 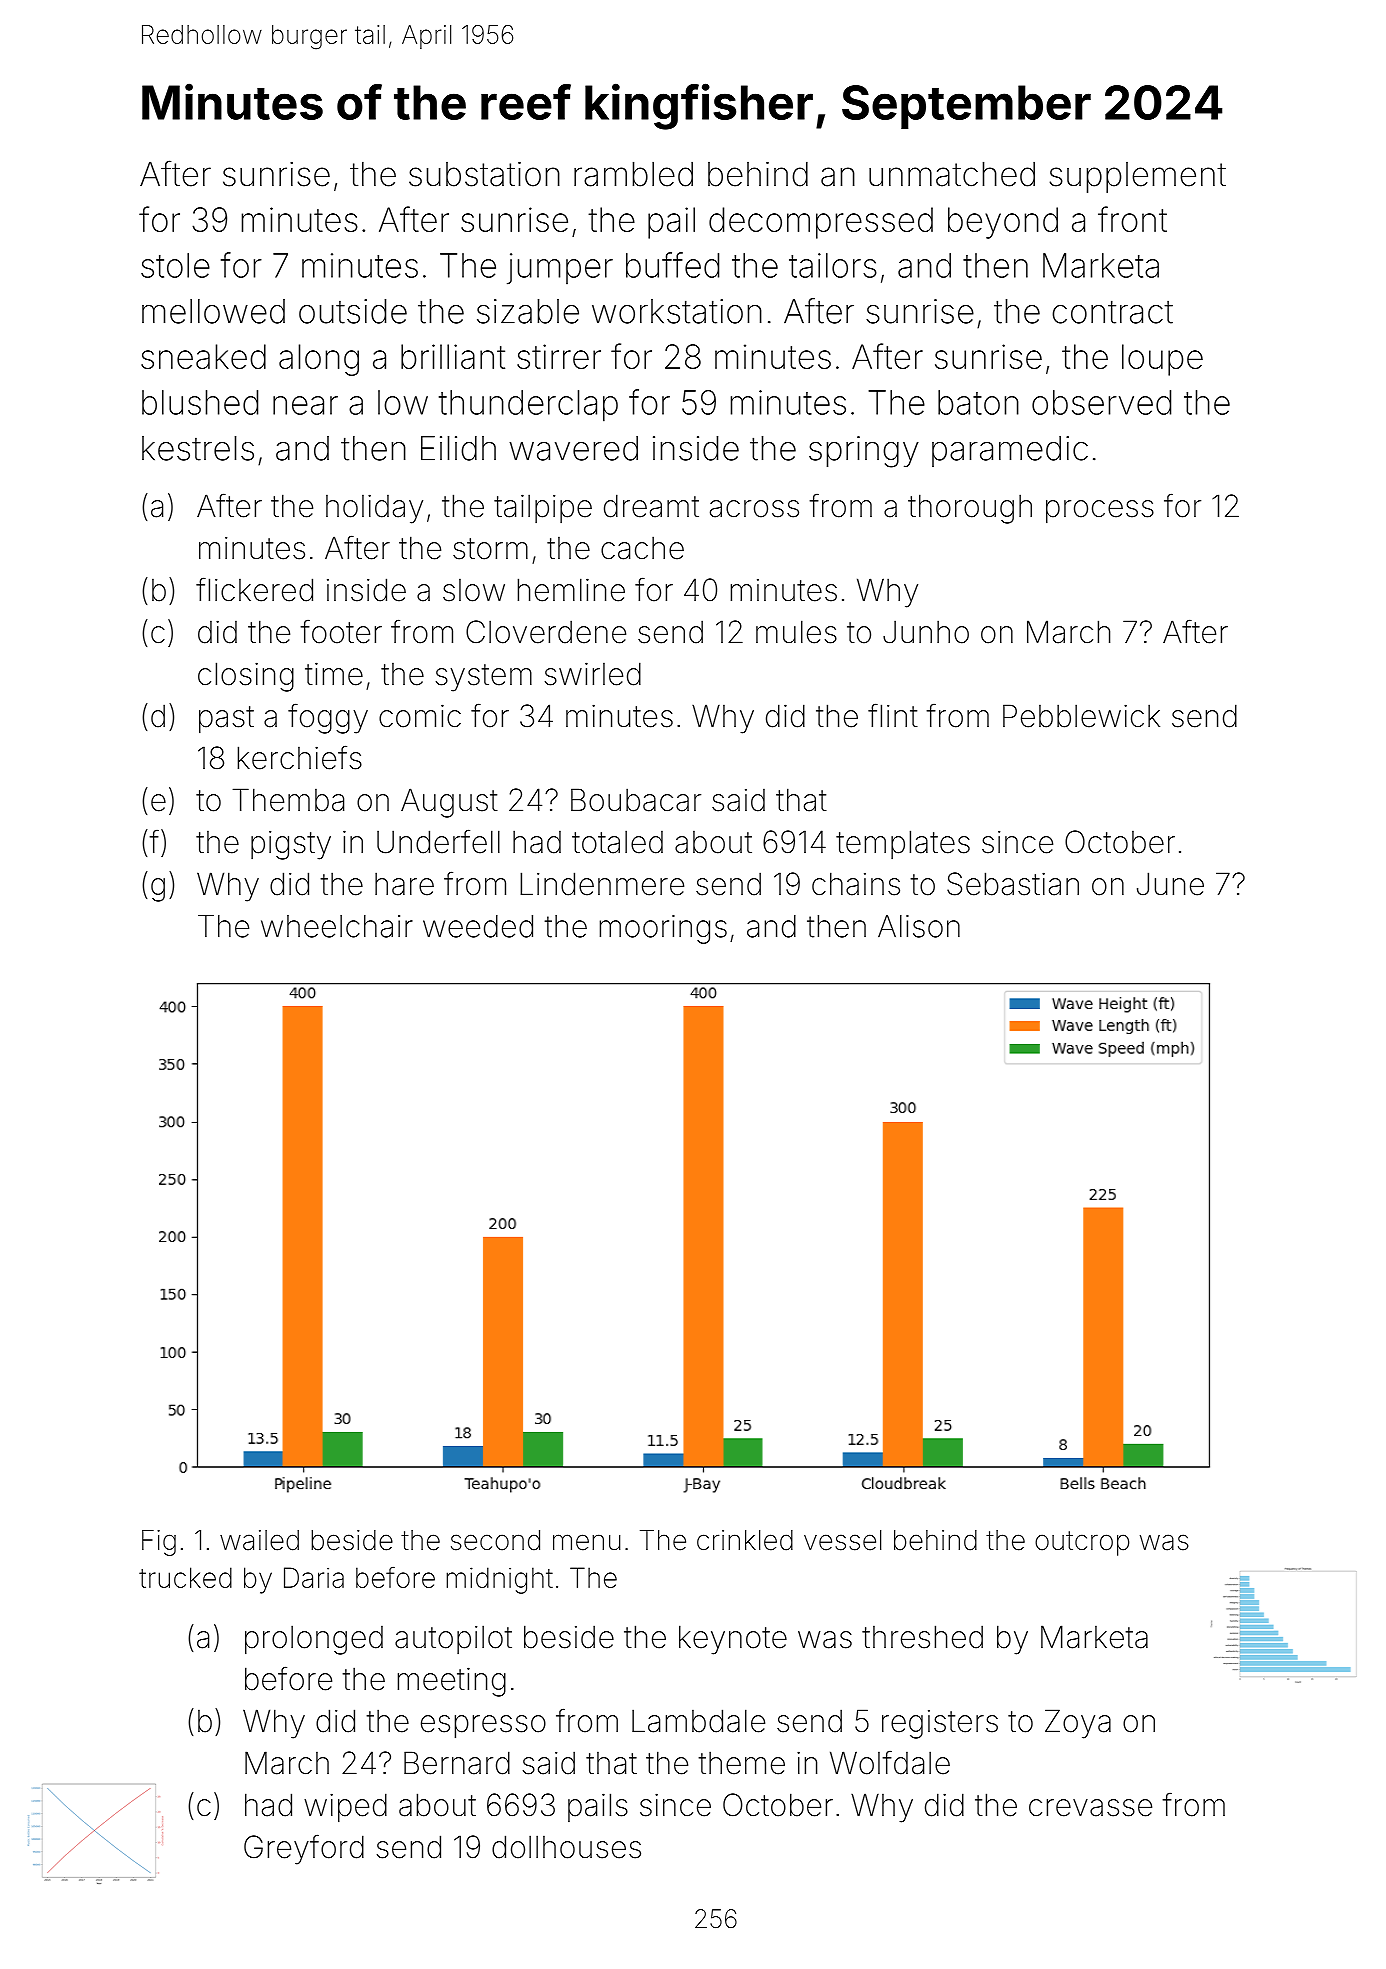 I want to click on dollhouses, so click(x=566, y=1847).
